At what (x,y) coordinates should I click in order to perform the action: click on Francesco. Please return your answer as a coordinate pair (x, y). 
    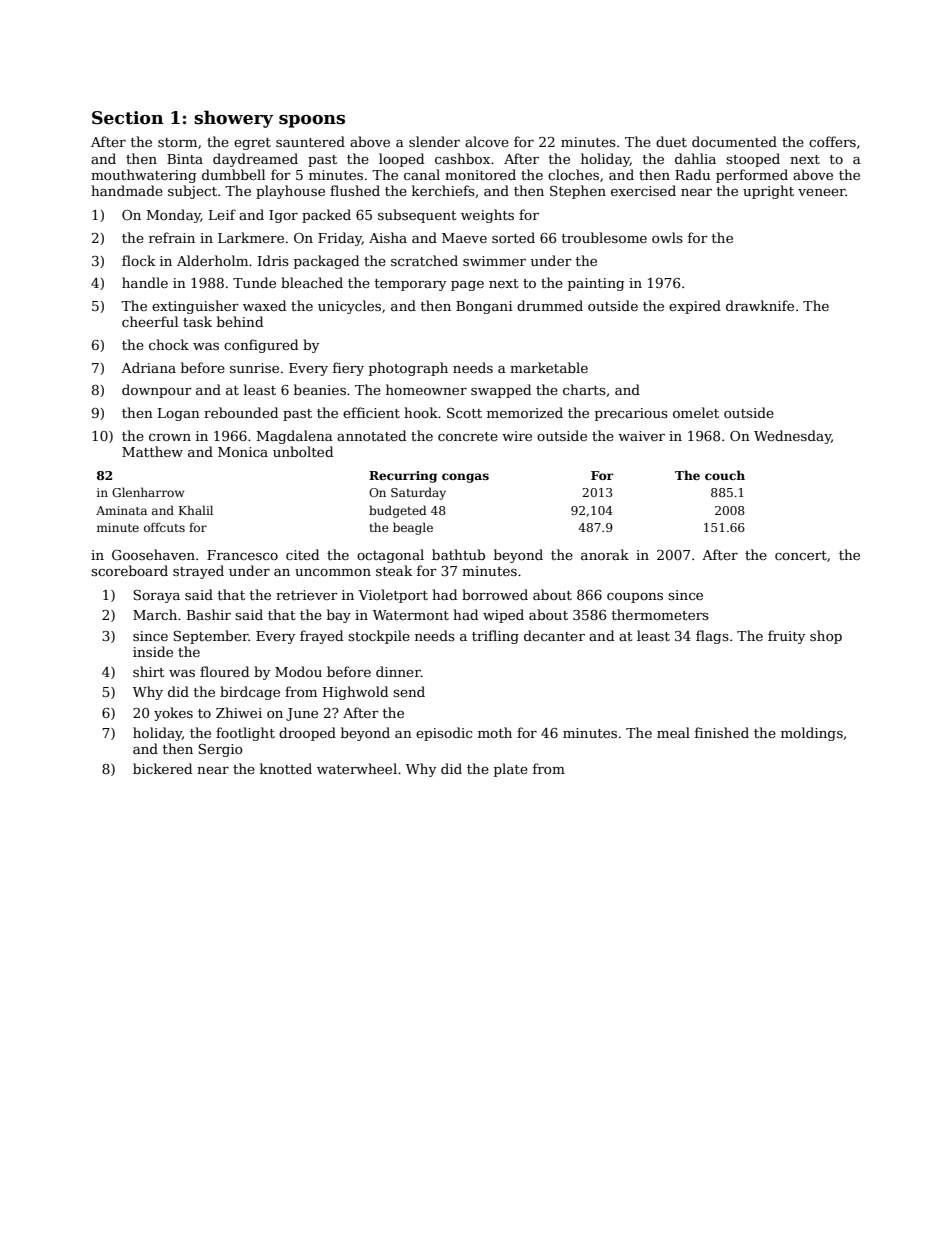
    Looking at the image, I should click on (242, 555).
